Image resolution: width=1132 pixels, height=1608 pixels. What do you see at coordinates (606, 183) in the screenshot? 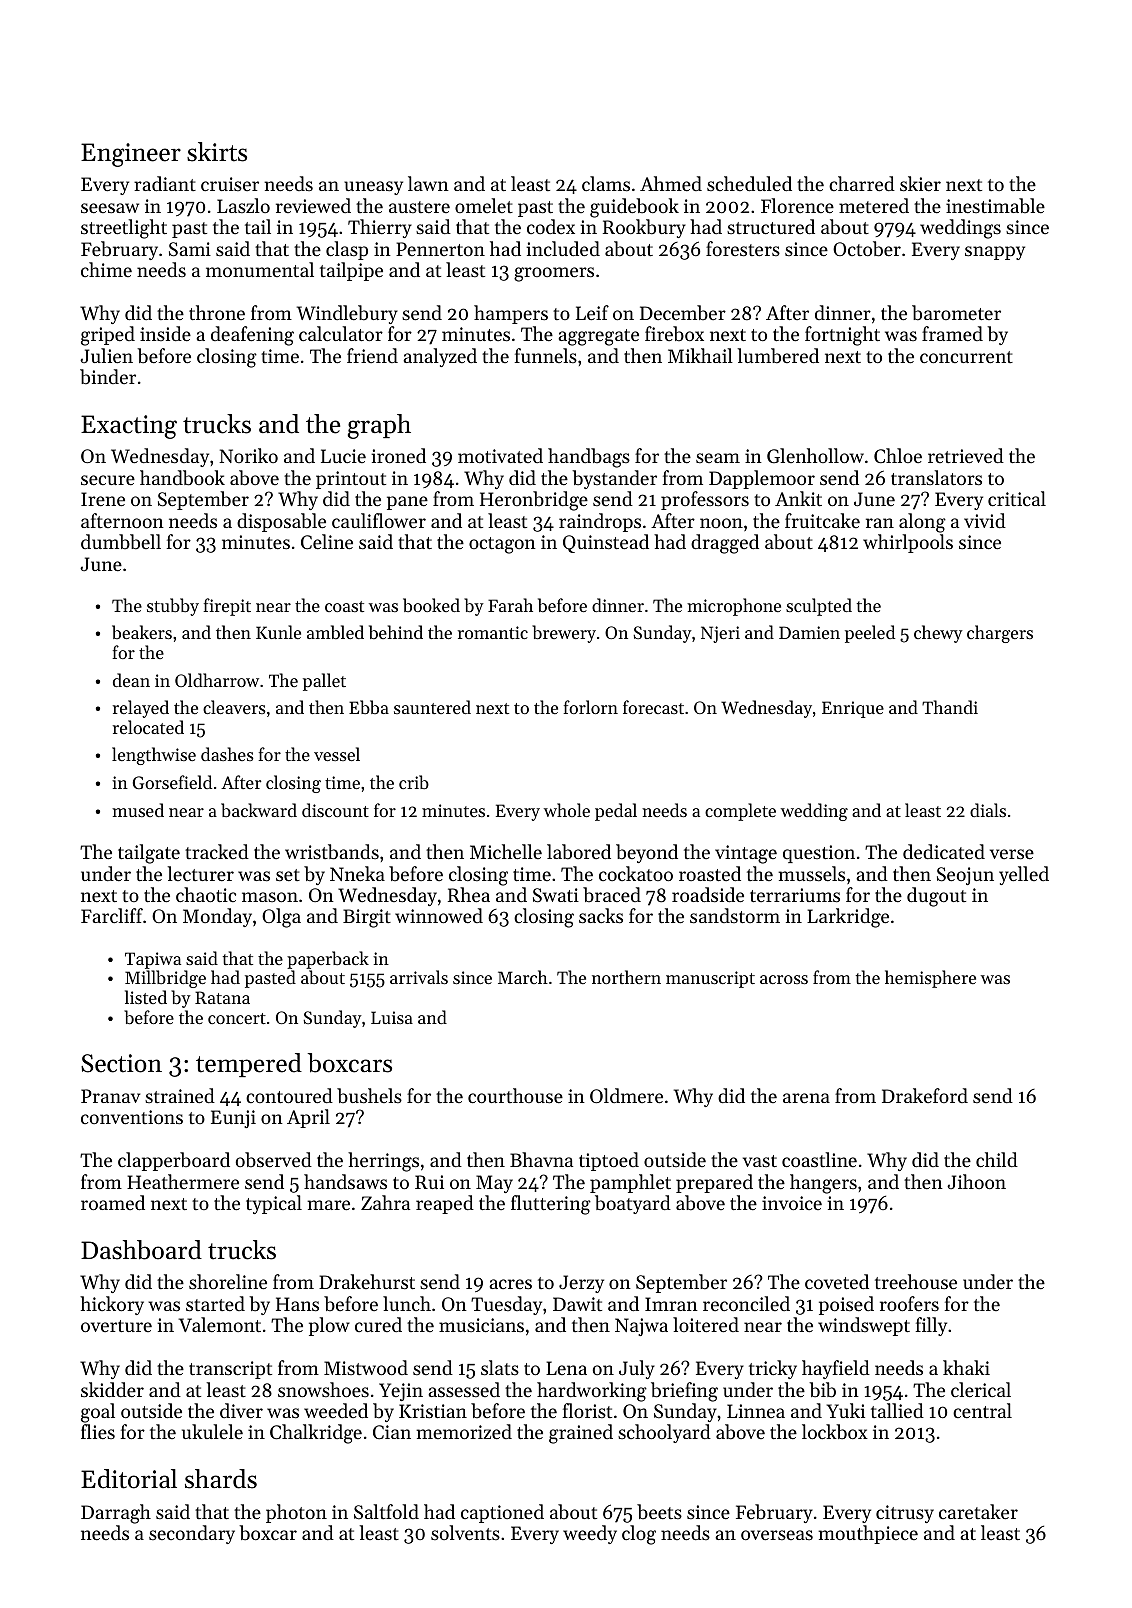
I see `clams` at bounding box center [606, 183].
